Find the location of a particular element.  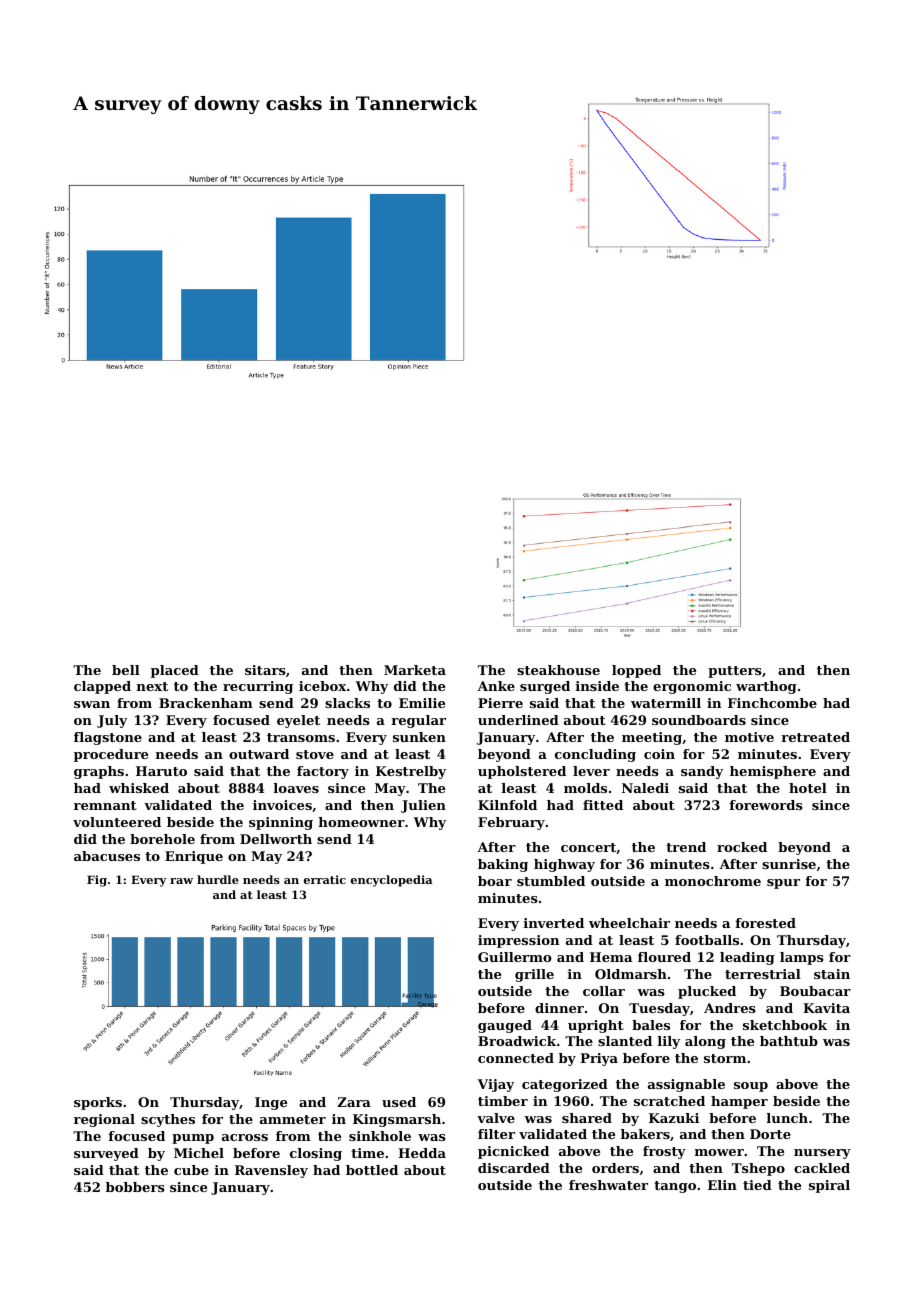

scratched is located at coordinates (669, 1101).
